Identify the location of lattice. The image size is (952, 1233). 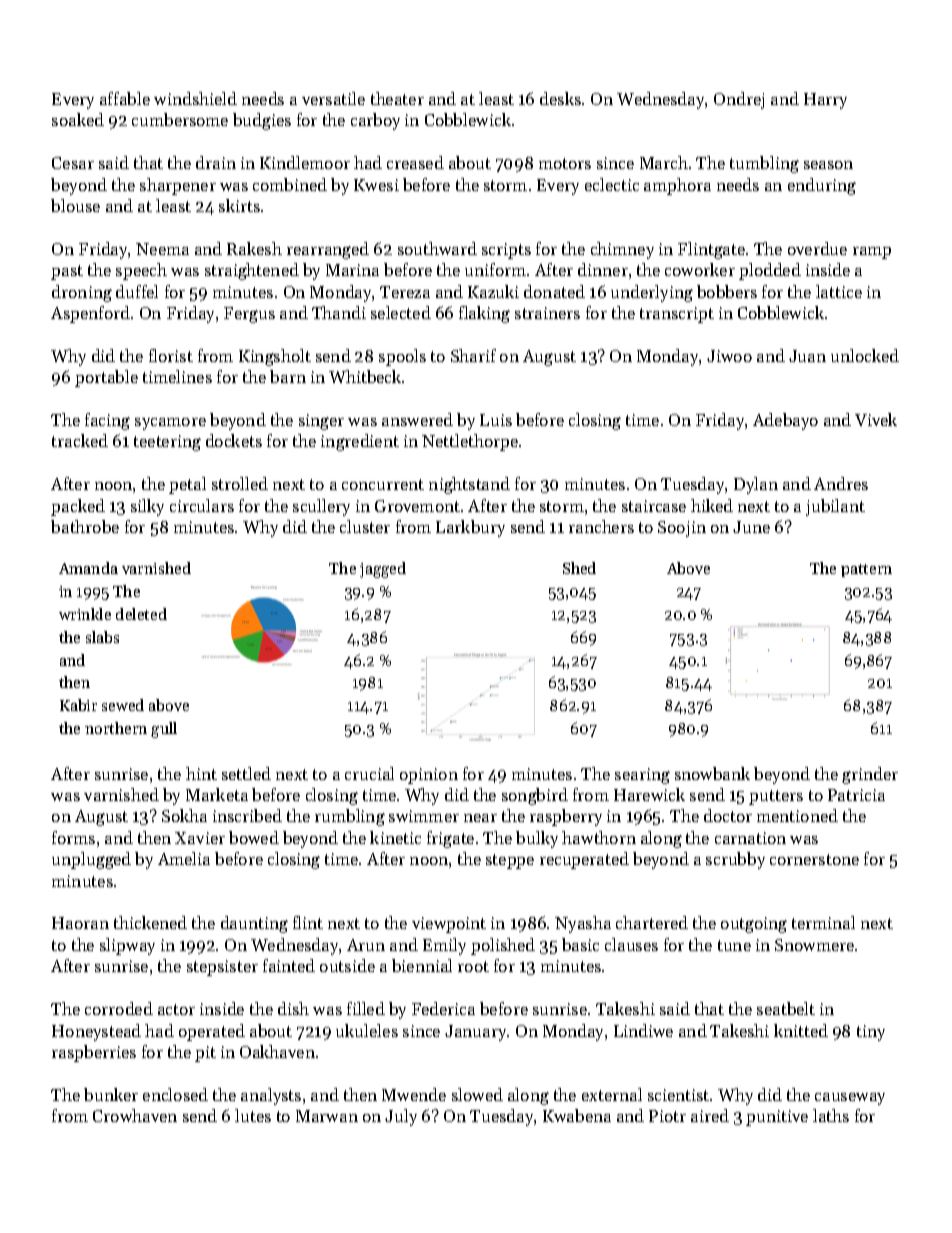
(839, 291).
